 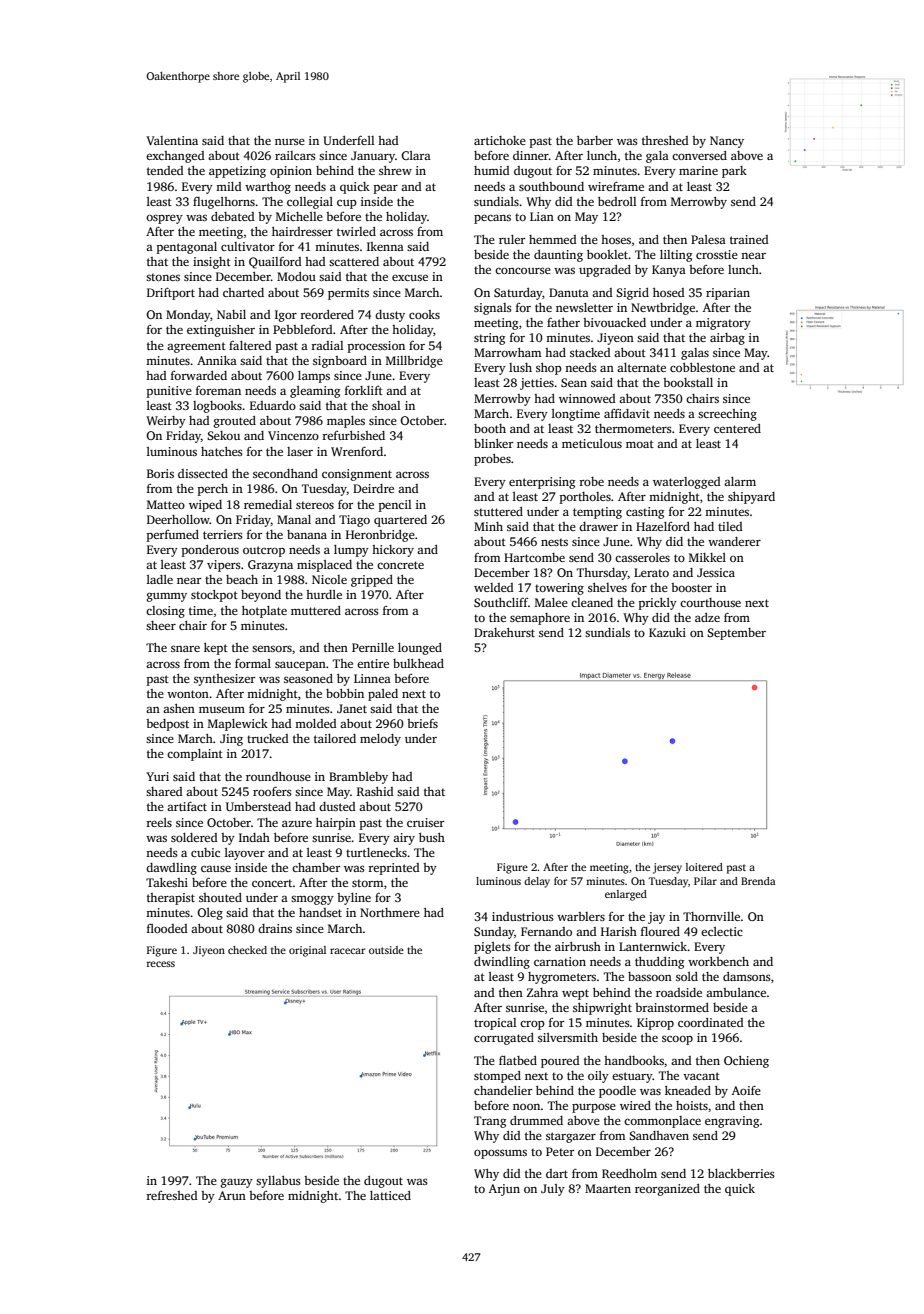 I want to click on artichoke, so click(x=500, y=140).
